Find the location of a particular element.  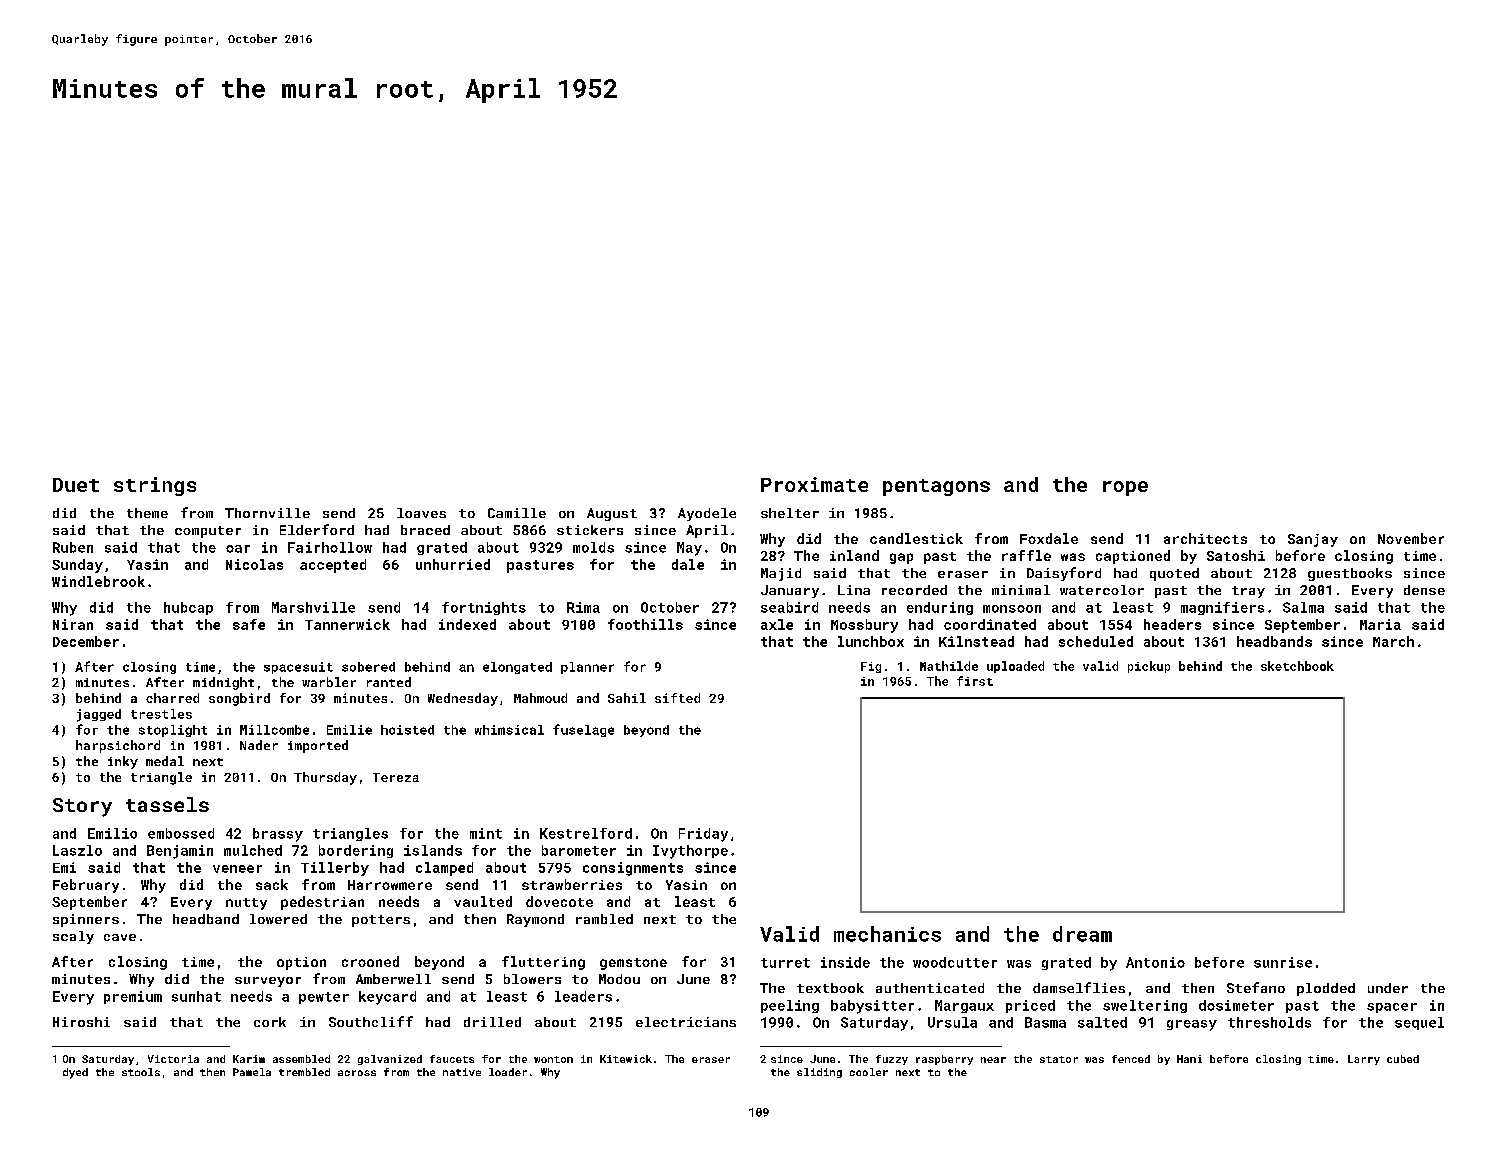

lunchbox is located at coordinates (871, 641).
